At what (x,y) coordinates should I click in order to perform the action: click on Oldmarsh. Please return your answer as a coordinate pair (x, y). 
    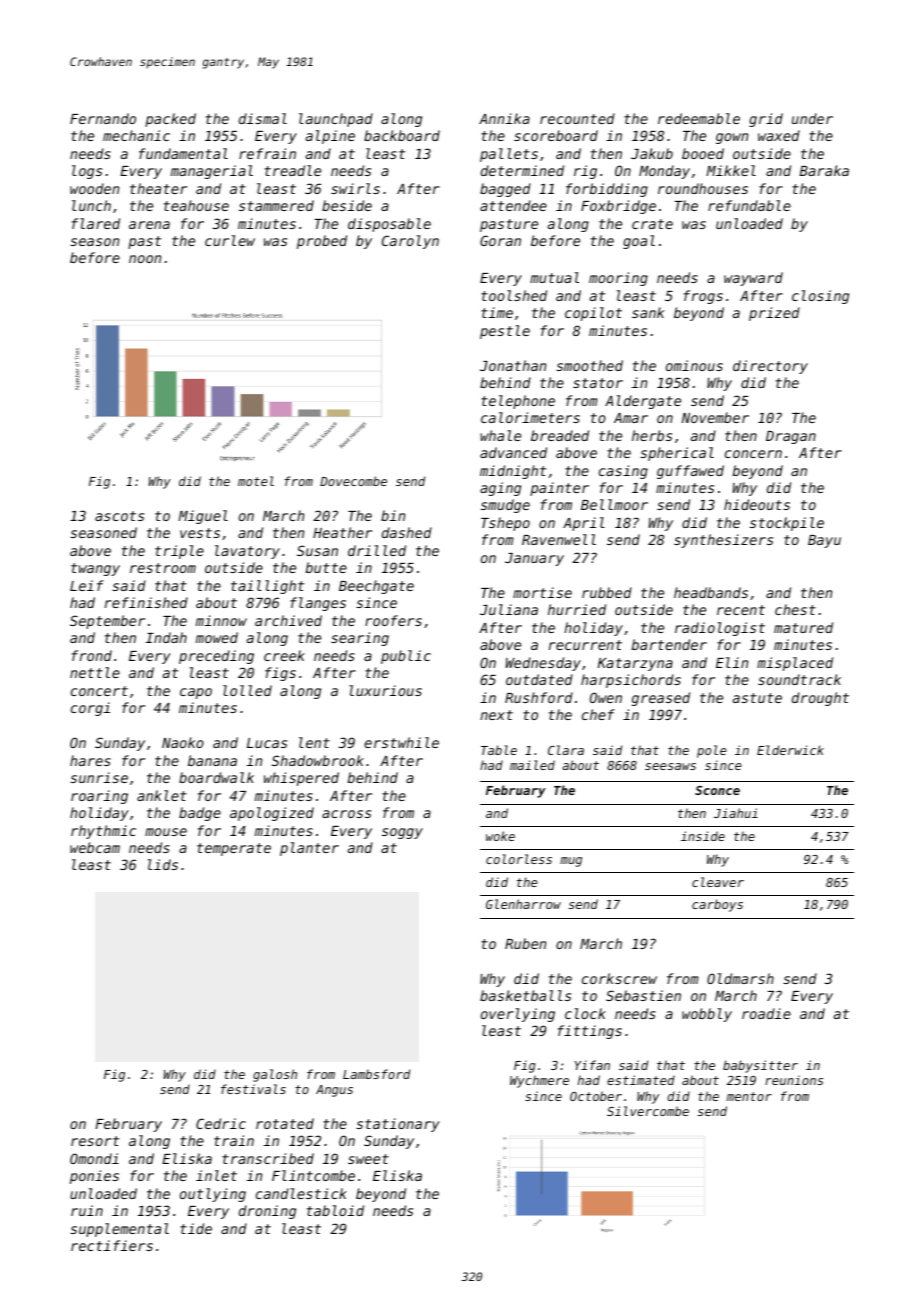
    Looking at the image, I should click on (740, 978).
